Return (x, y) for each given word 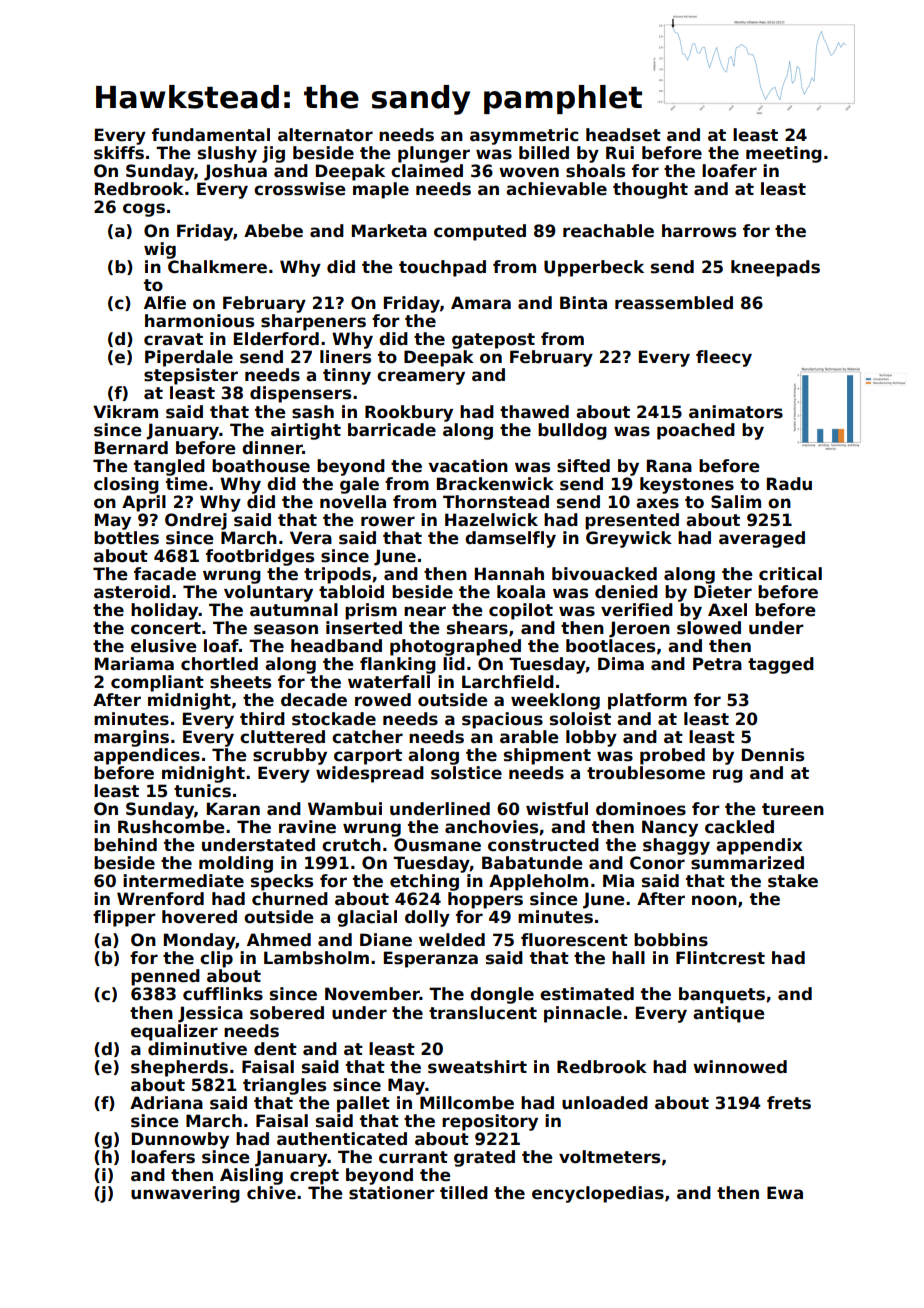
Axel (727, 610)
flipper (124, 918)
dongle (502, 995)
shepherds (179, 1068)
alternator (325, 135)
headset (623, 135)
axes (657, 503)
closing (126, 485)
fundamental (211, 135)
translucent (483, 1013)
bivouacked (604, 574)
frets (789, 1103)
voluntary (268, 593)
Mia (618, 881)
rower (388, 521)
